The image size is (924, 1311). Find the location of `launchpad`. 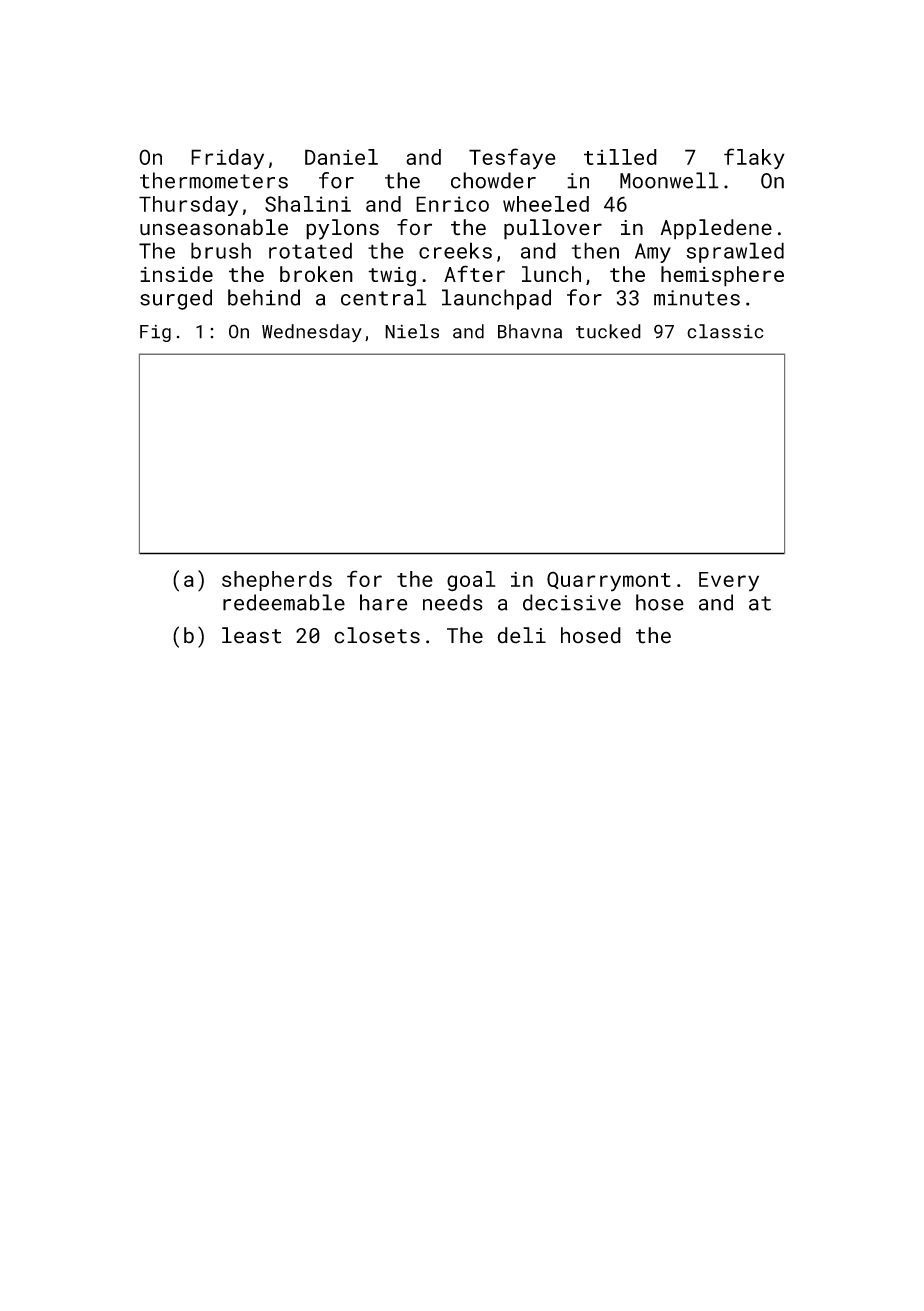

launchpad is located at coordinates (496, 299).
